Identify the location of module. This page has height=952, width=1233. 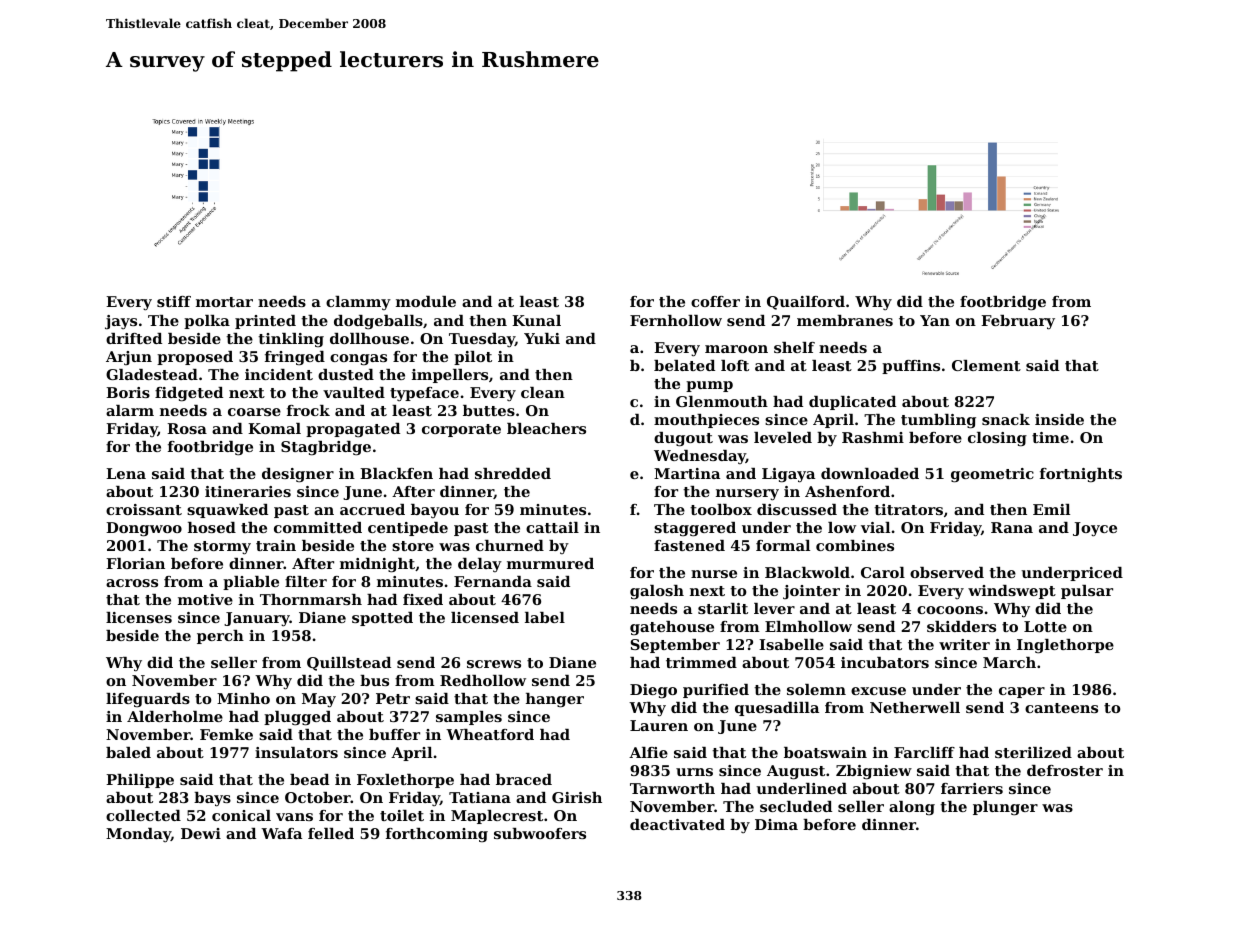
(426, 301).
